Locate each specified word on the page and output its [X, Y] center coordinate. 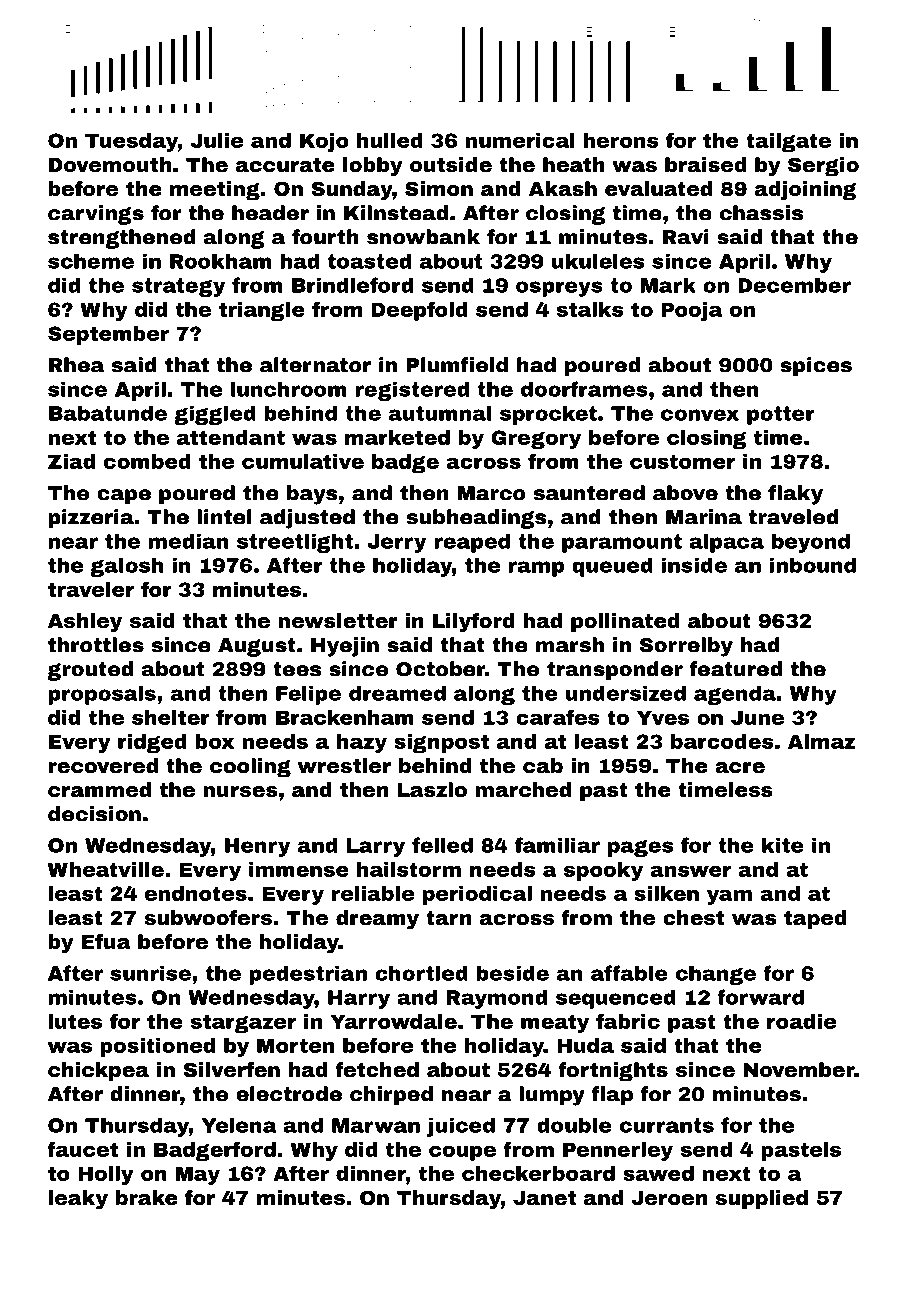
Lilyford [474, 623]
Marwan [376, 1125]
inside [694, 565]
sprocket [548, 415]
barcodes [722, 741]
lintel [225, 517]
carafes [558, 717]
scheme [91, 261]
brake [147, 1197]
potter [781, 415]
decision [94, 814]
